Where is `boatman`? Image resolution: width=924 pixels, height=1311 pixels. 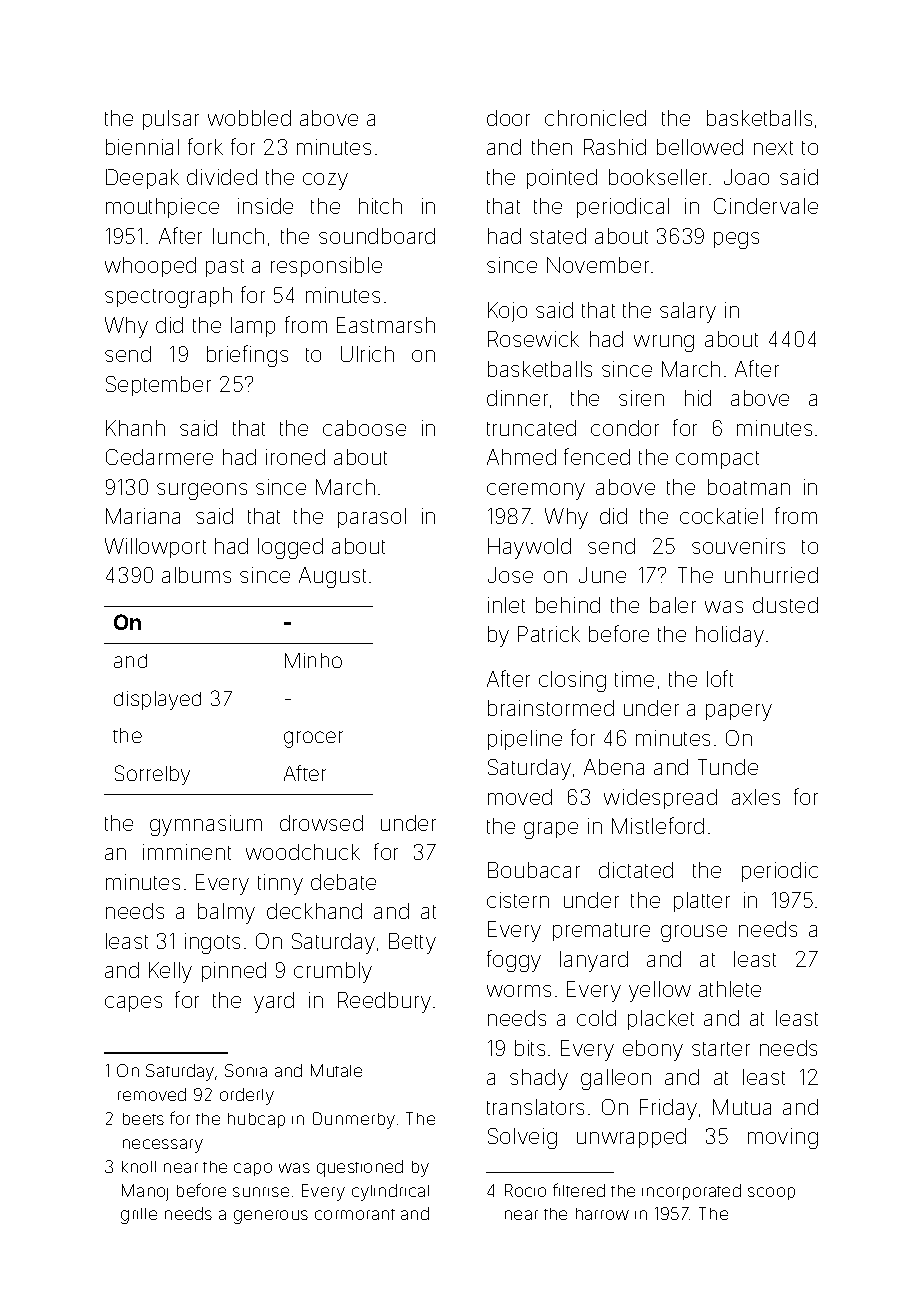 boatman is located at coordinates (749, 487).
